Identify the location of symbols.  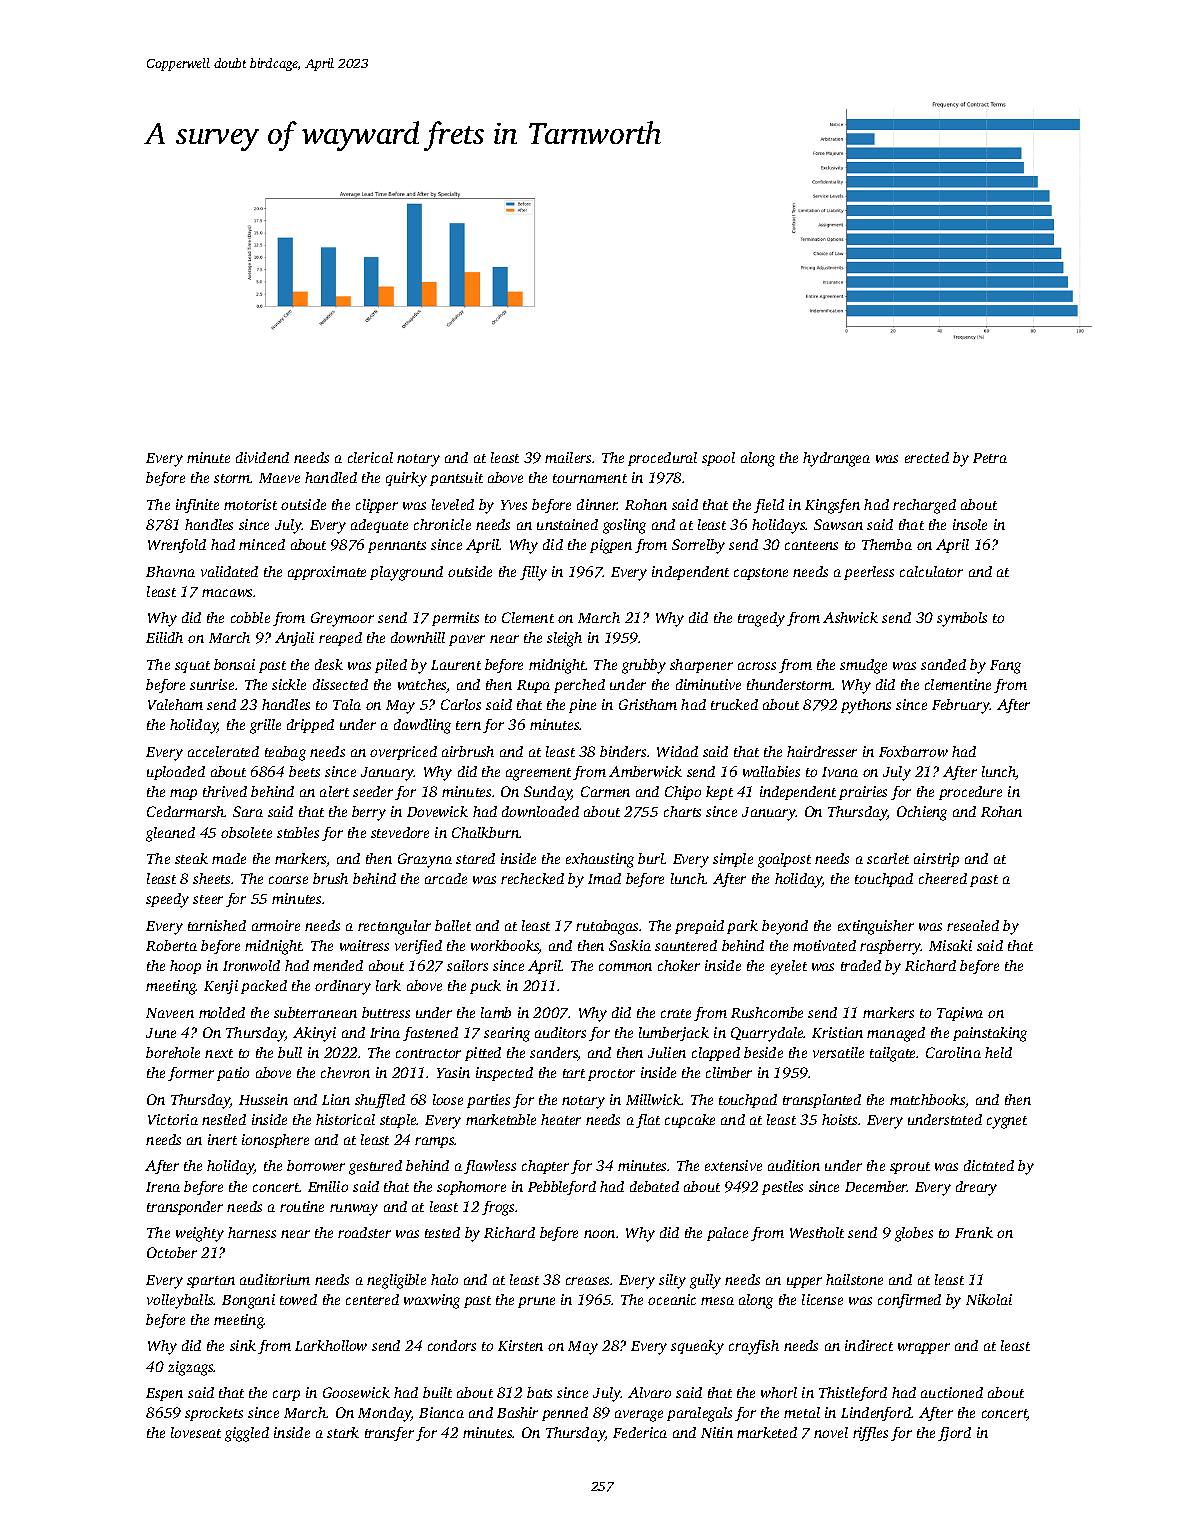
(962, 619).
